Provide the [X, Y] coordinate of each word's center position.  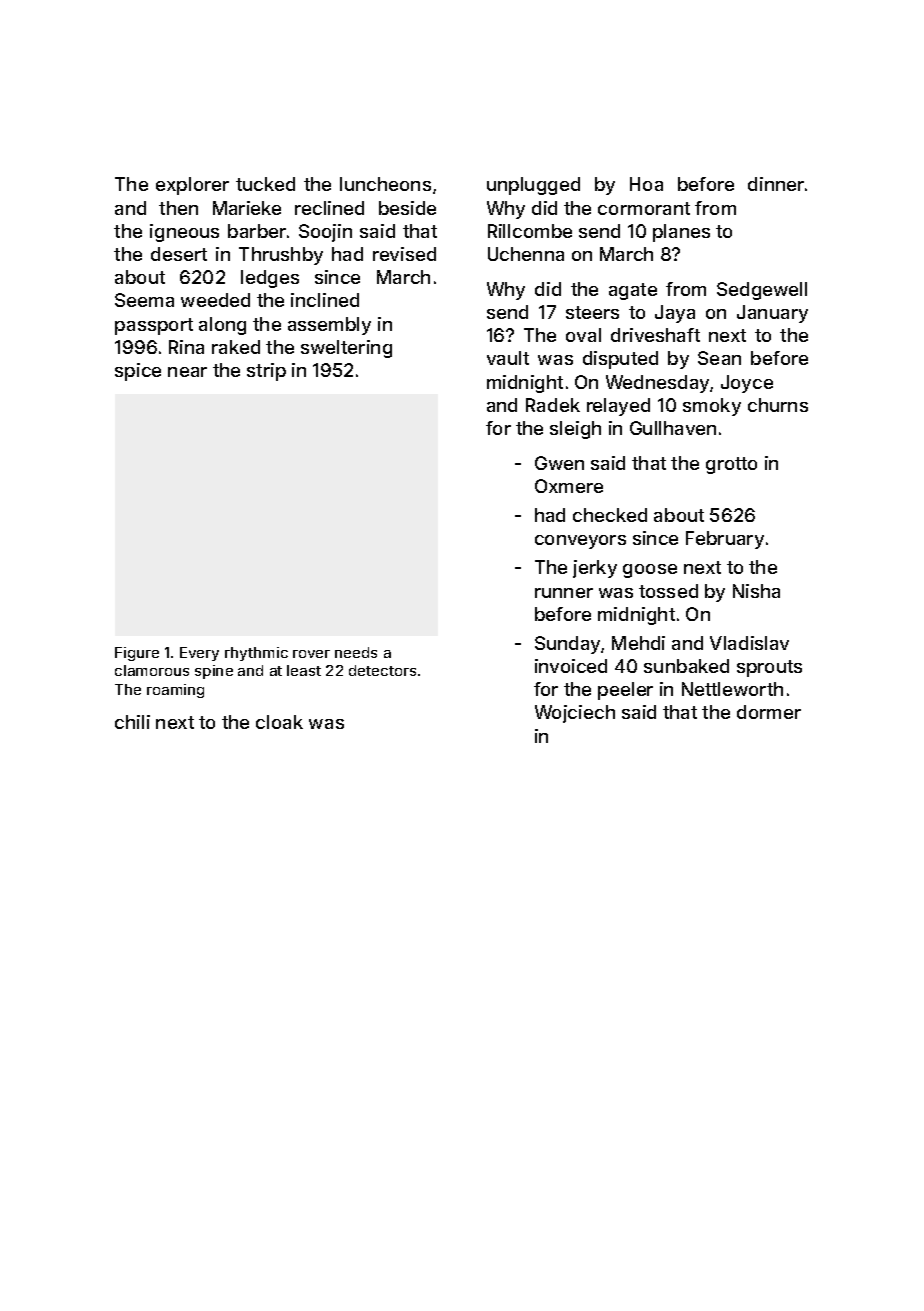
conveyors [580, 542]
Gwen [559, 463]
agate [633, 291]
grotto [731, 465]
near [187, 372]
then [178, 208]
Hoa [646, 184]
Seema [144, 300]
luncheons [385, 184]
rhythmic [256, 654]
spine [214, 672]
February [725, 540]
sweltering [346, 349]
